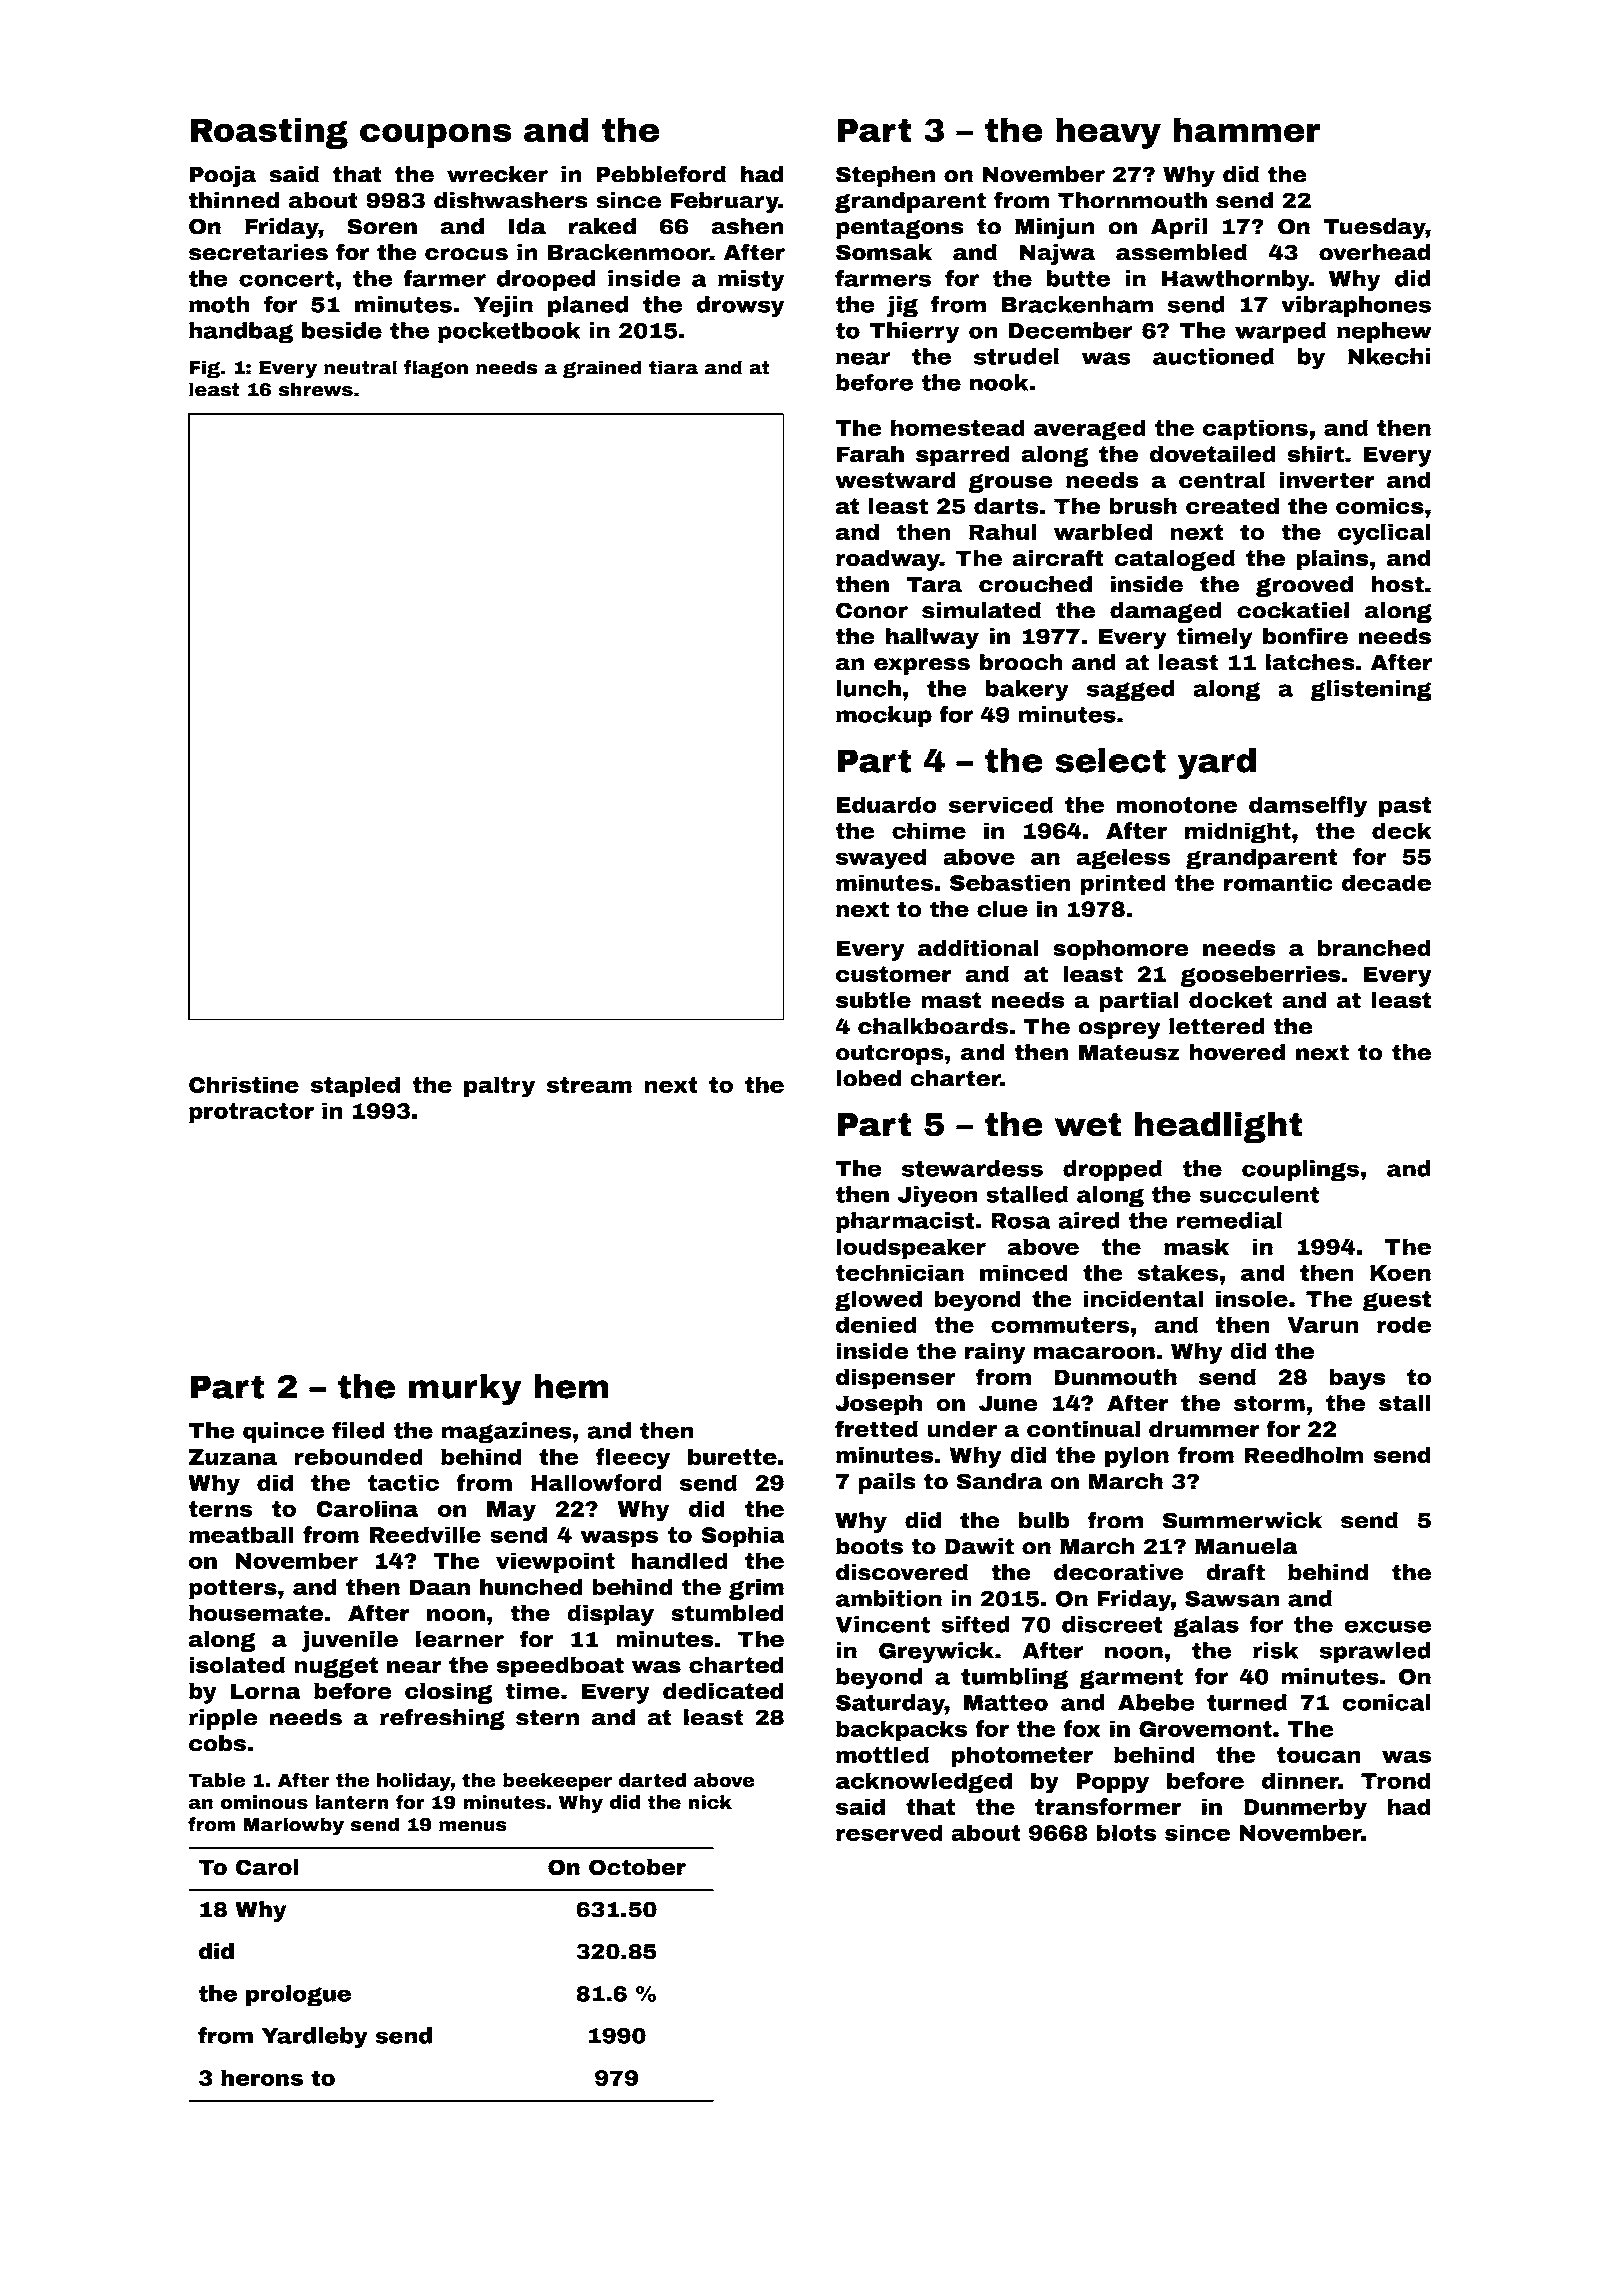 The height and width of the image is (2292, 1620). I want to click on rebounded, so click(358, 1456).
